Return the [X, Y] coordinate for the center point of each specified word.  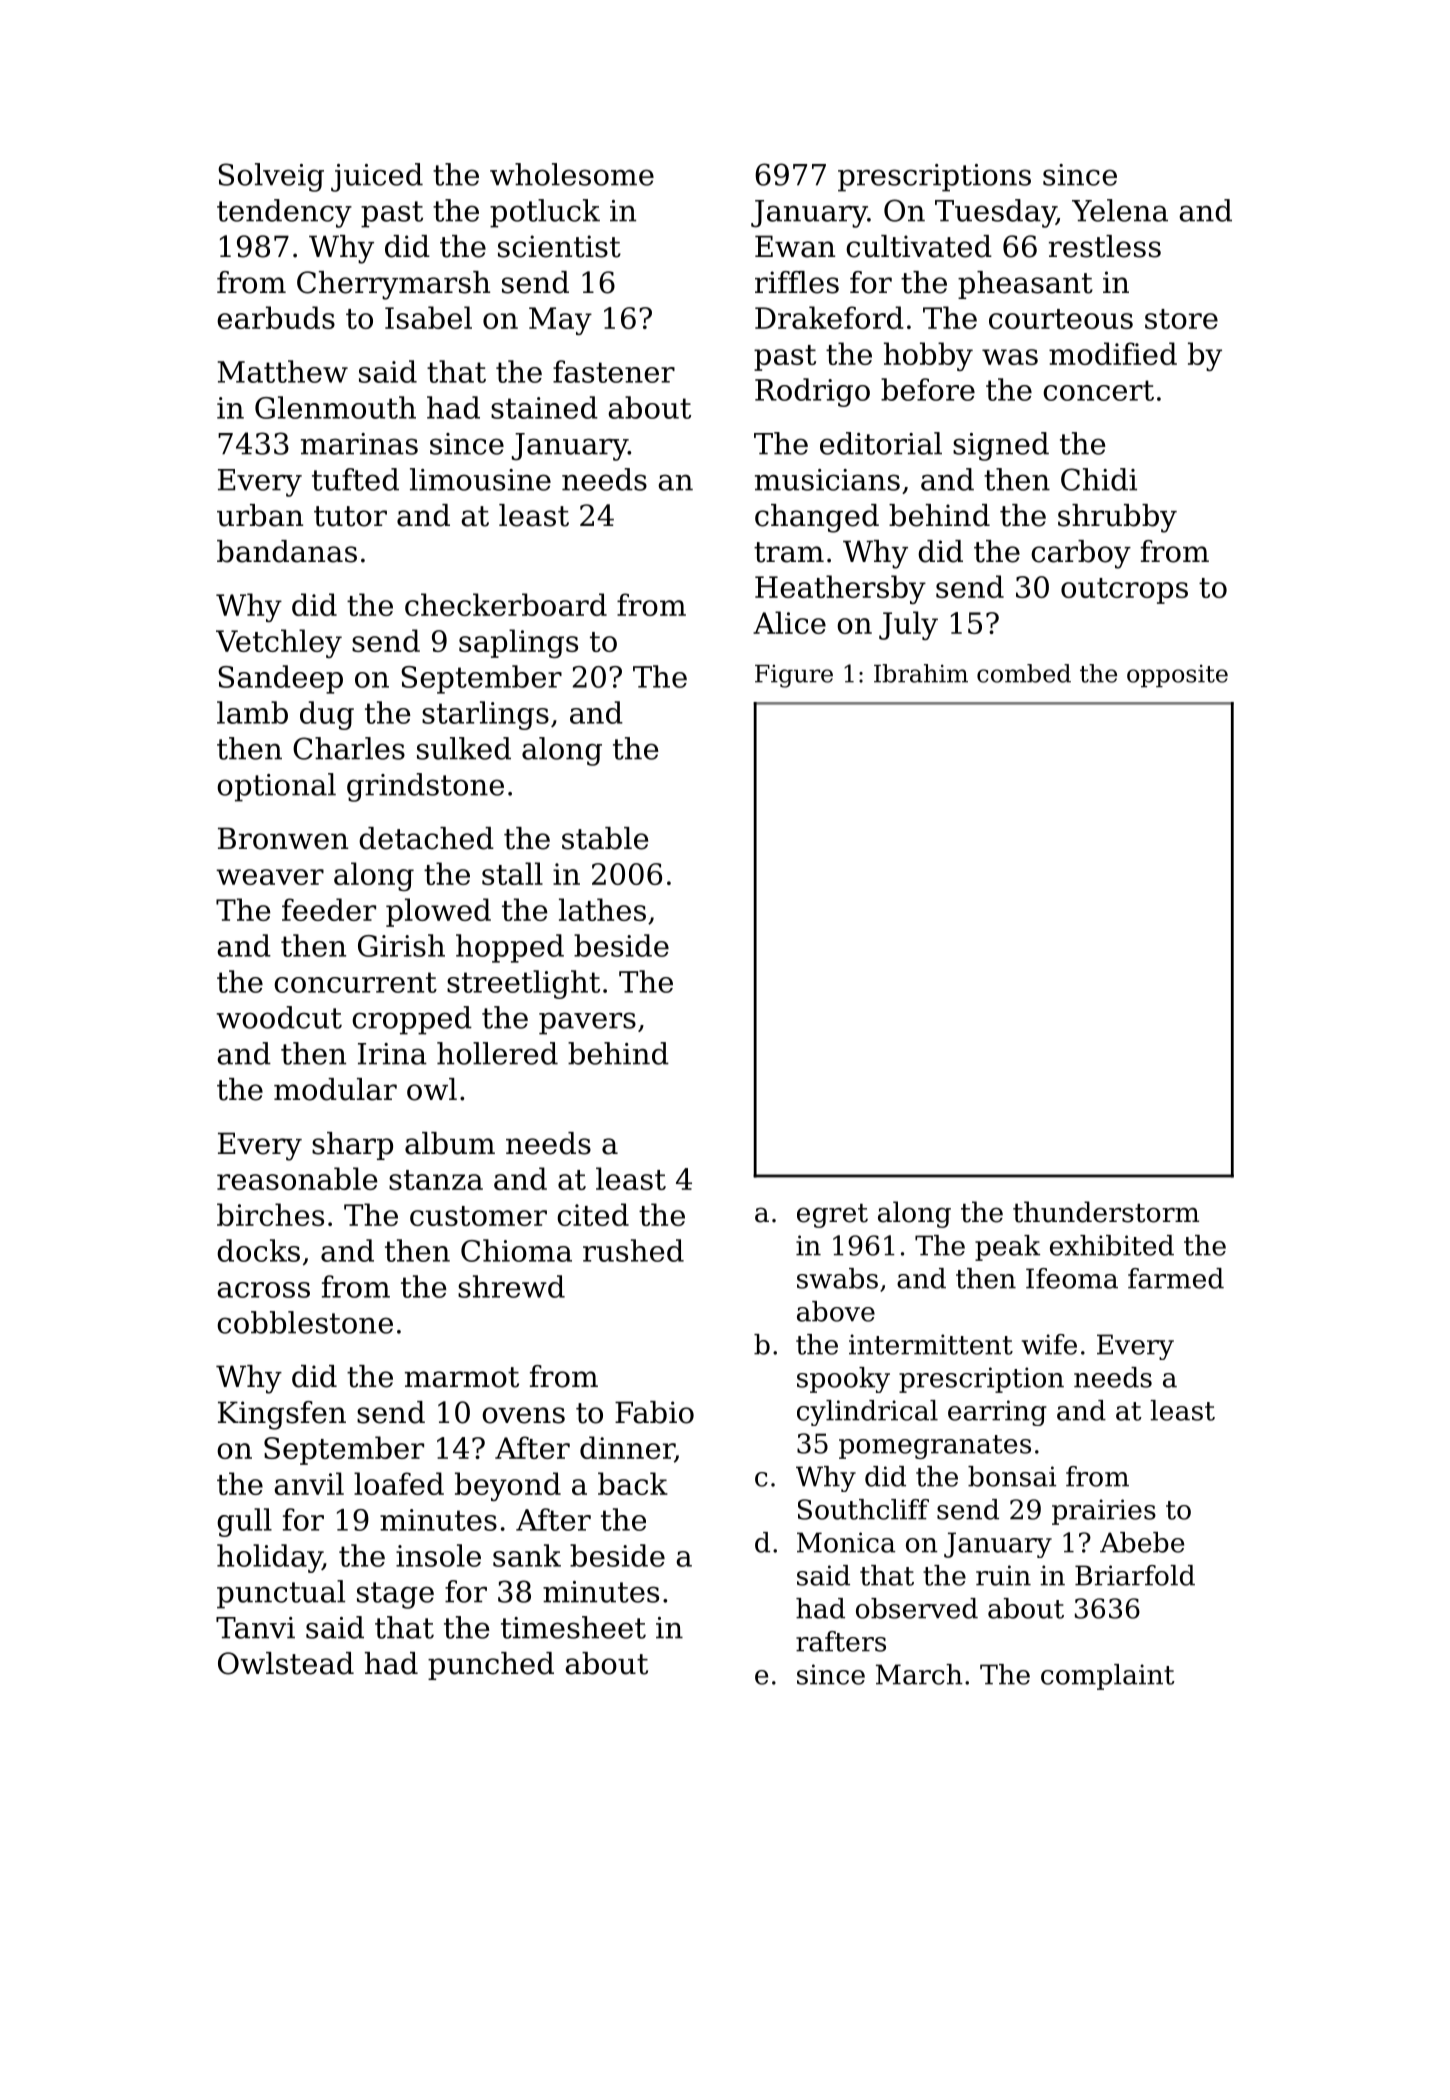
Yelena [1120, 210]
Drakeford [829, 317]
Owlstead [286, 1663]
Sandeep [280, 679]
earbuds [276, 317]
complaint [1108, 1677]
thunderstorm [1106, 1212]
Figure [794, 676]
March [919, 1674]
